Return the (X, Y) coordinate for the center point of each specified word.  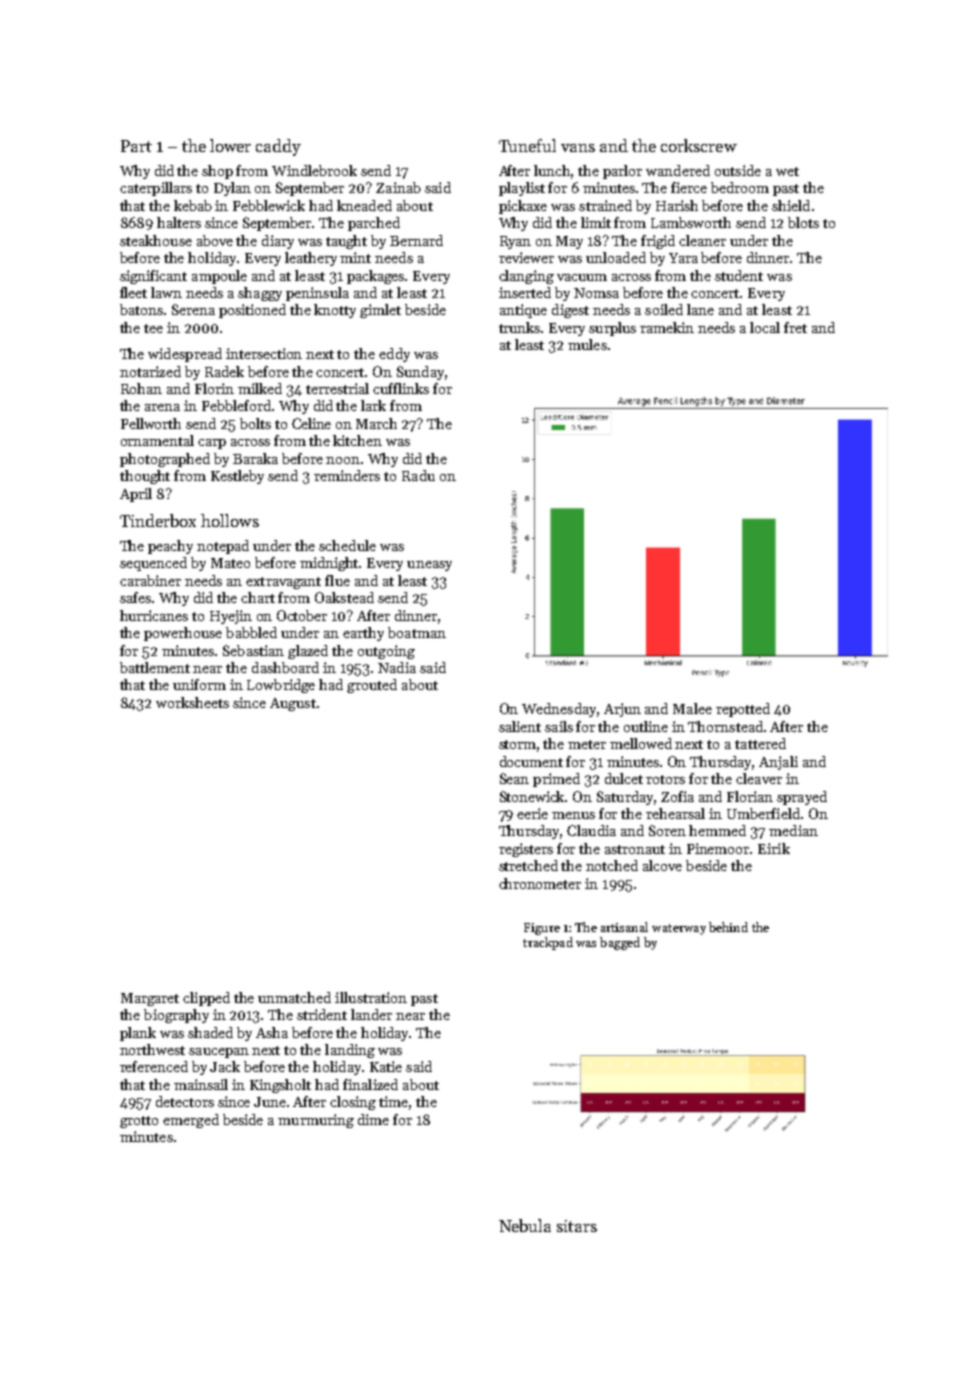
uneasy (429, 566)
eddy (394, 355)
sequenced (153, 564)
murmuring (316, 1121)
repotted (743, 710)
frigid (658, 242)
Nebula (525, 1225)
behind (728, 927)
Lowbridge (281, 686)
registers (526, 850)
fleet (133, 292)
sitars (577, 1226)
